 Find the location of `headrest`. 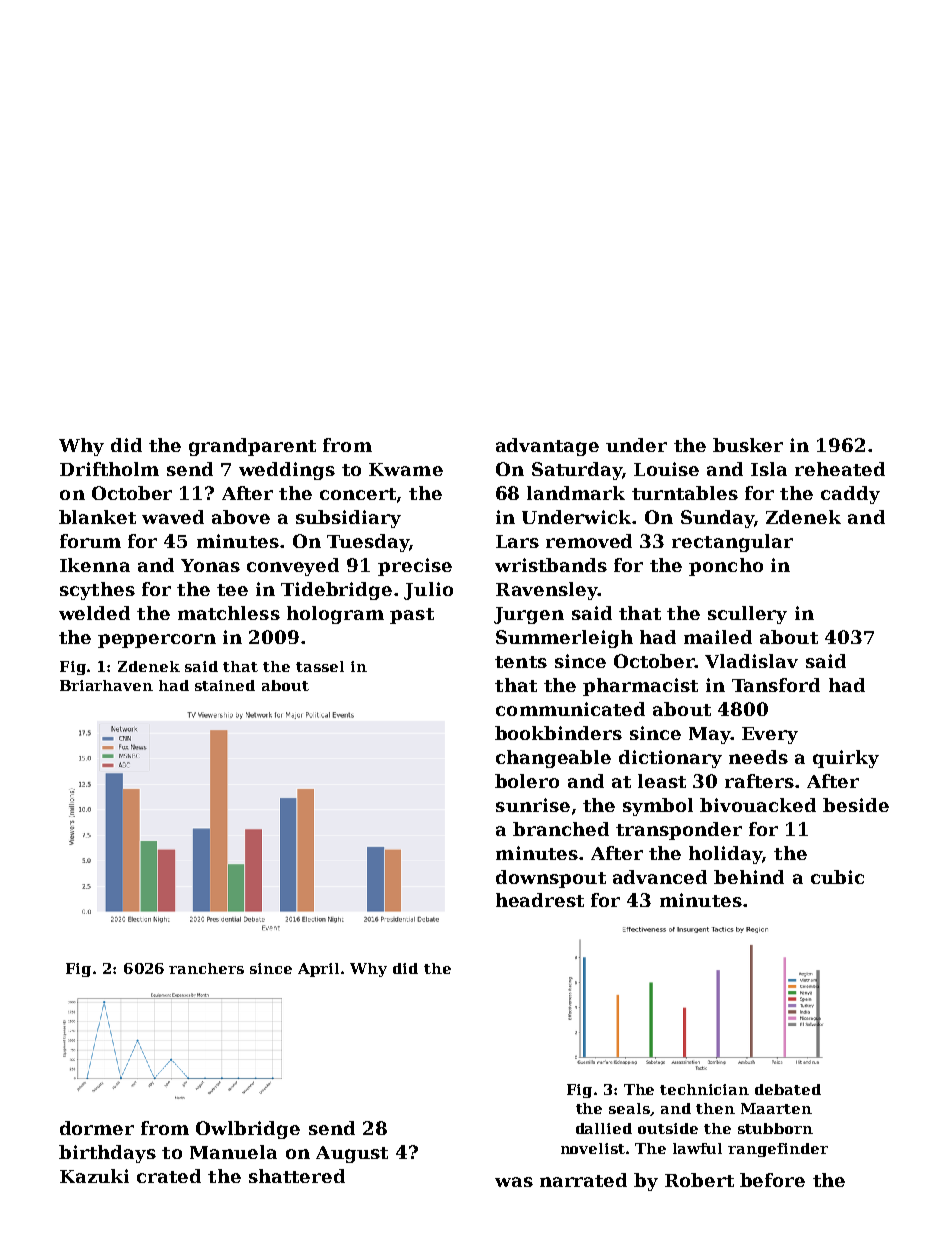

headrest is located at coordinates (540, 900).
